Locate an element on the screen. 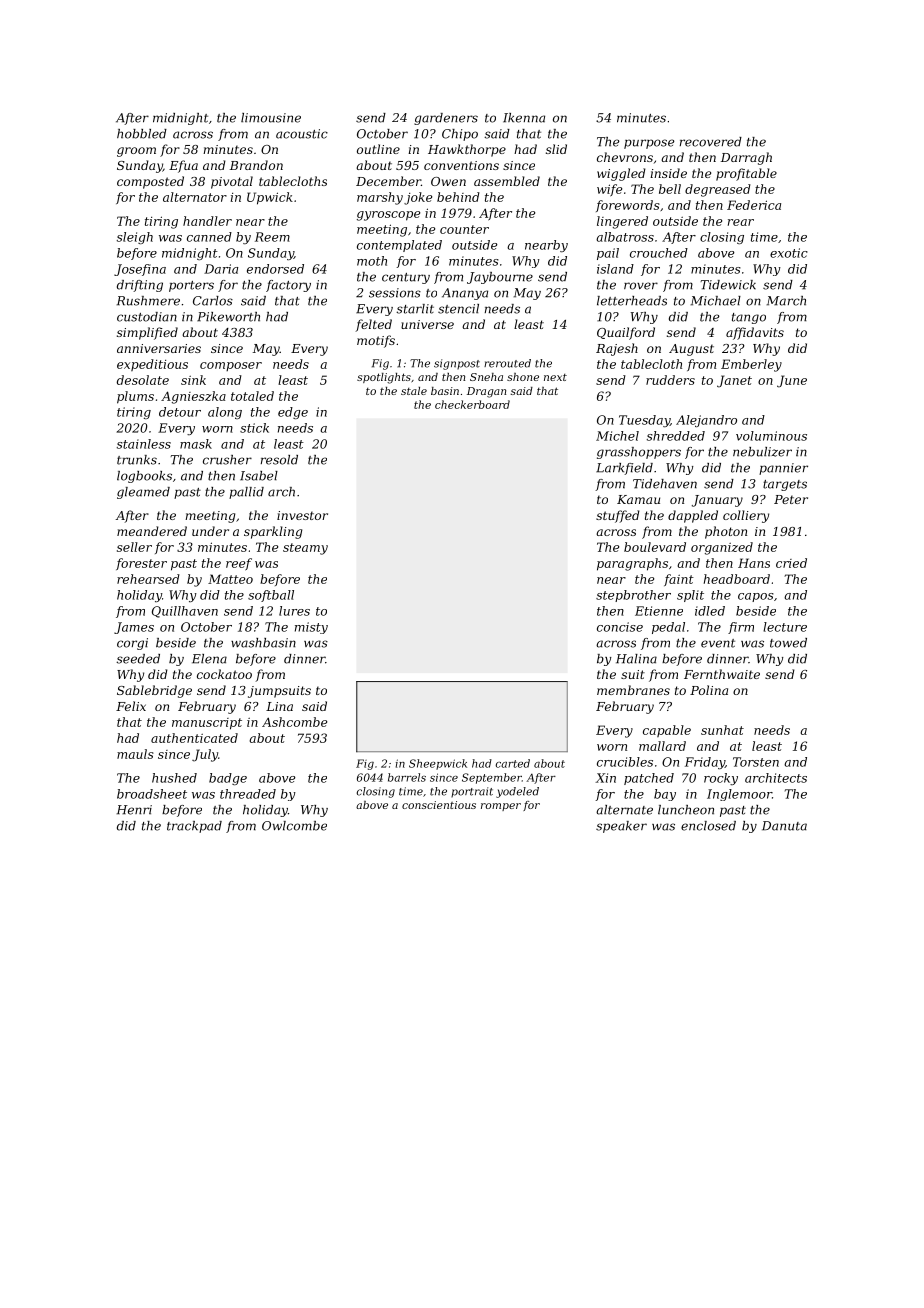 The width and height of the screenshot is (924, 1308). rerouted is located at coordinates (507, 363).
